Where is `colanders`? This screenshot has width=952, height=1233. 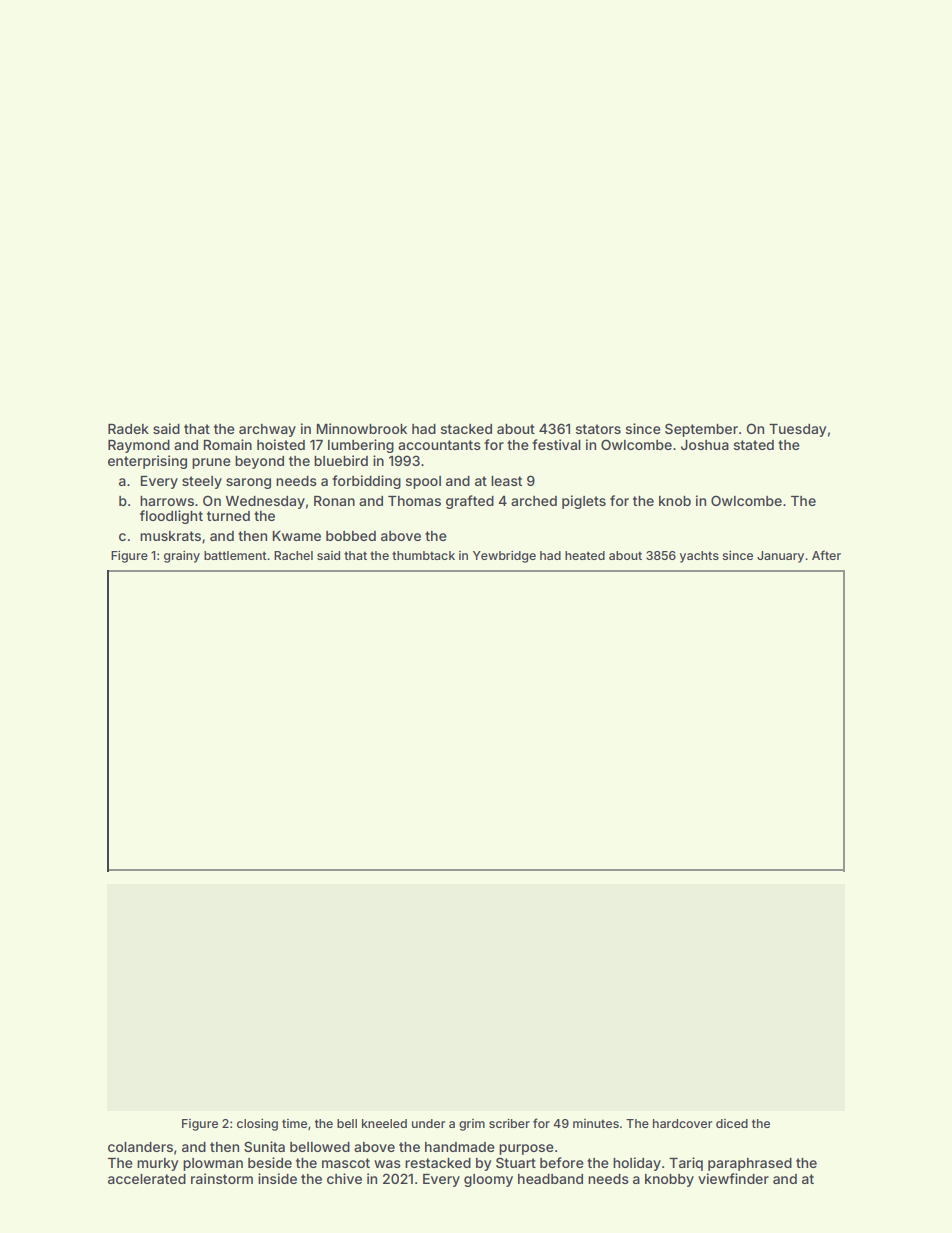
colanders is located at coordinates (140, 1147).
